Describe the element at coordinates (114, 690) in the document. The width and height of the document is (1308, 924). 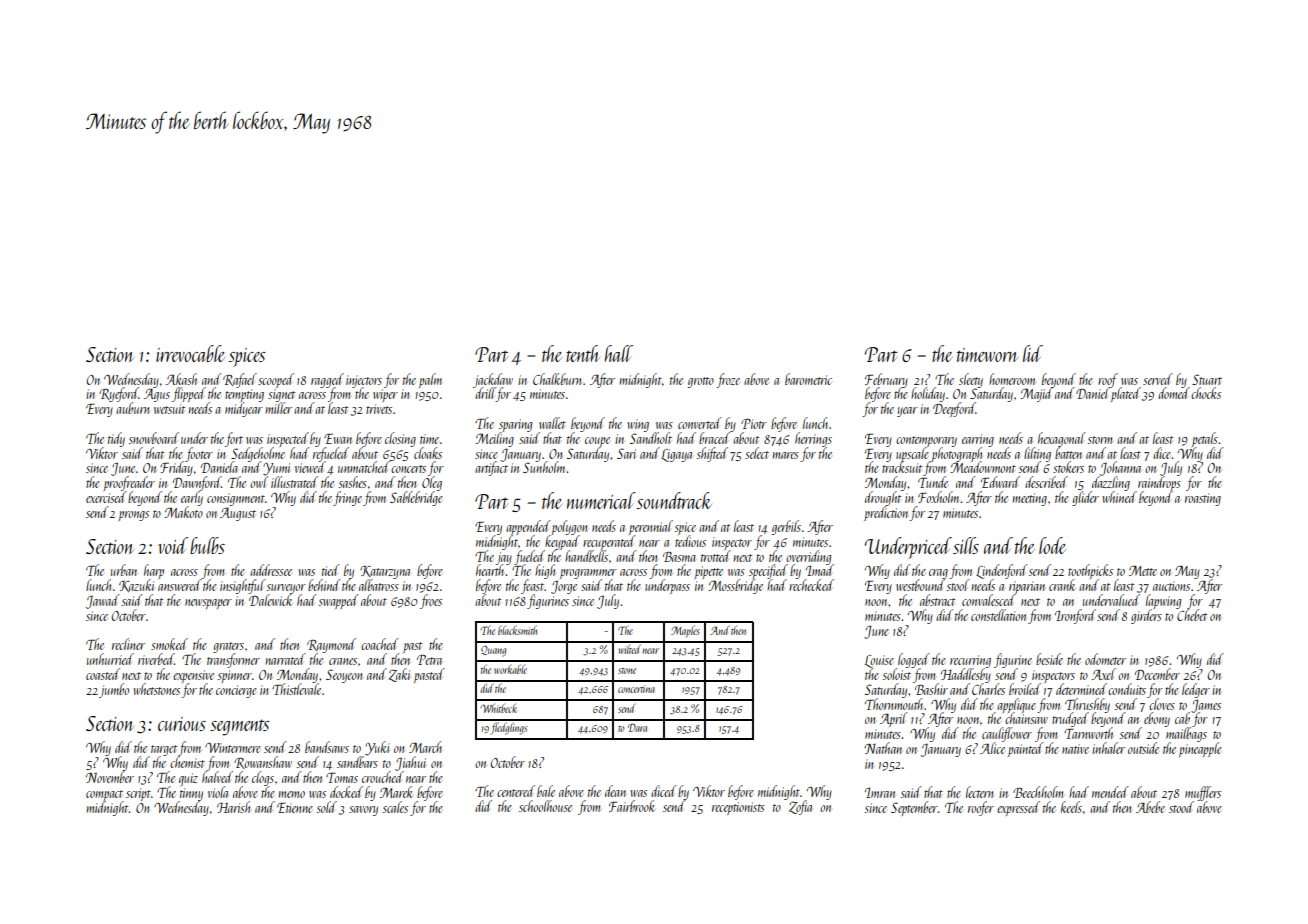
I see `jumbo` at that location.
